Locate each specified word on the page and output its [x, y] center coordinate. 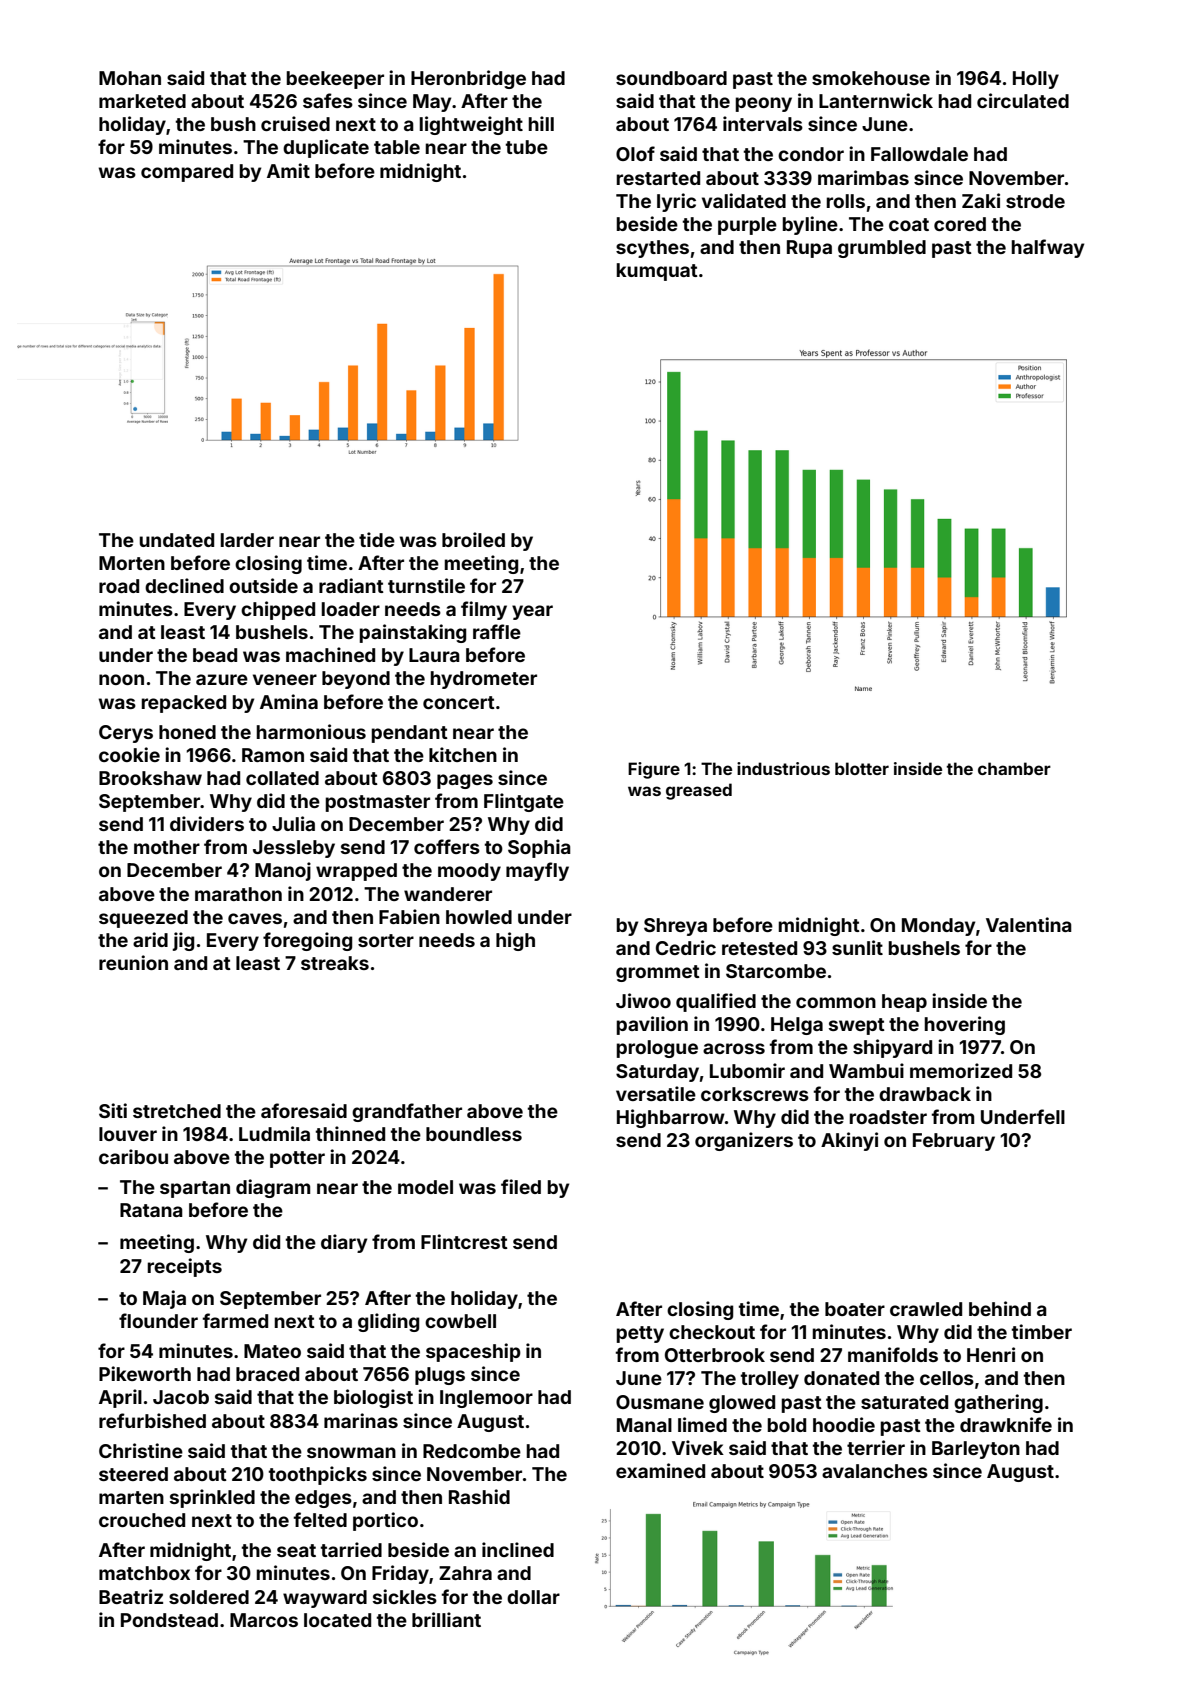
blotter [862, 768]
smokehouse [871, 78]
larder [247, 540]
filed [521, 1186]
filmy [484, 610]
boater [855, 1309]
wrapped [356, 872]
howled [479, 917]
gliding [388, 1322]
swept [857, 1026]
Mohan [130, 78]
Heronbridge [468, 79]
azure [222, 679]
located [337, 1620]
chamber [1014, 768]
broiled [473, 539]
